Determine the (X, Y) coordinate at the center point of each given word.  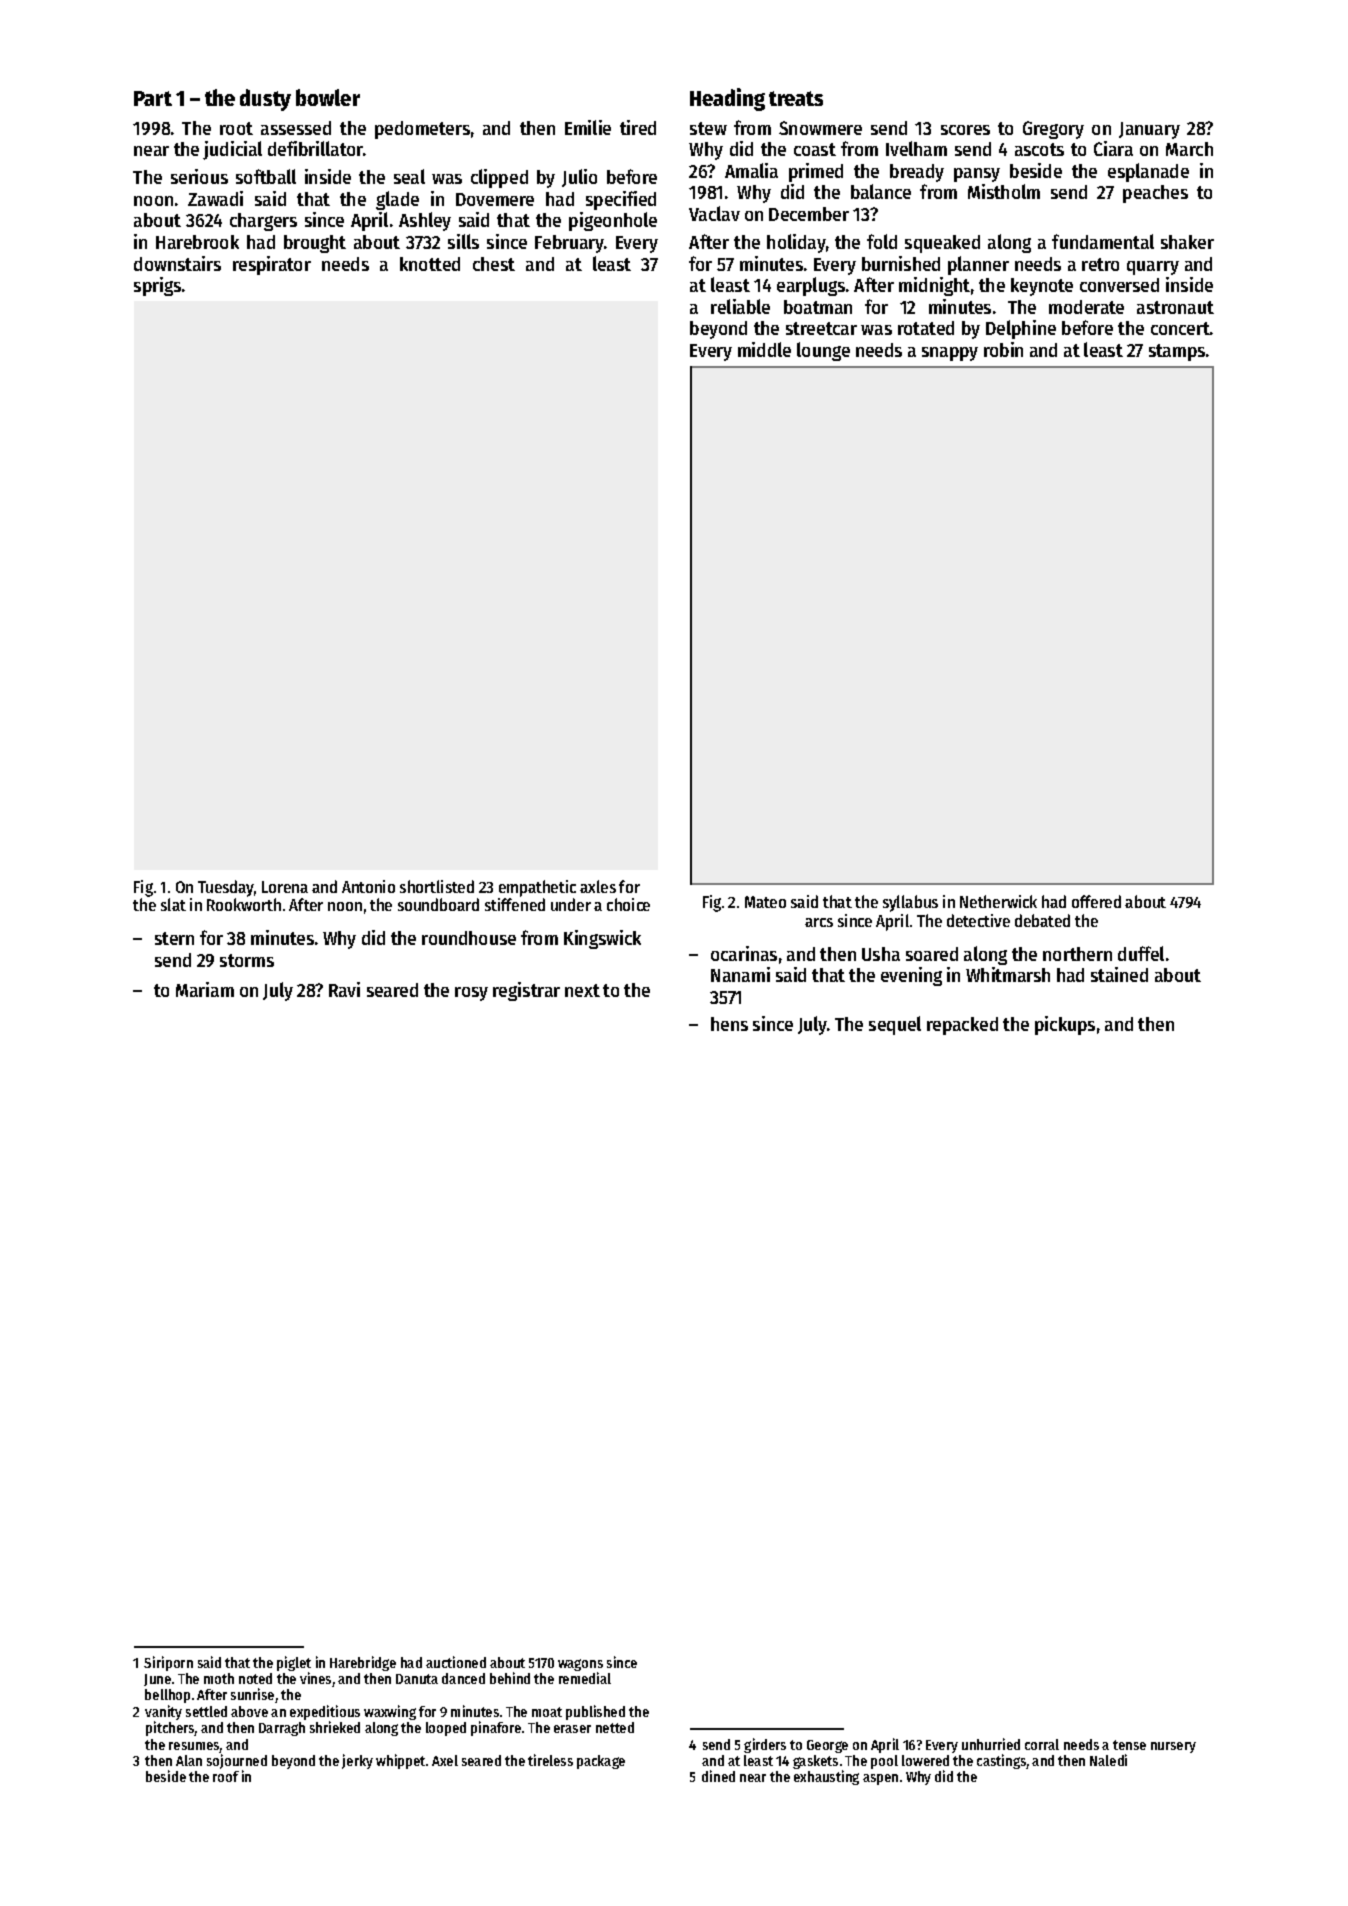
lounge (823, 351)
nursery (1173, 1747)
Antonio (368, 886)
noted (255, 1678)
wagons (580, 1665)
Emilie (588, 127)
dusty (265, 100)
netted (615, 1727)
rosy (471, 994)
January (1149, 130)
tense (1129, 1745)
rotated (926, 328)
